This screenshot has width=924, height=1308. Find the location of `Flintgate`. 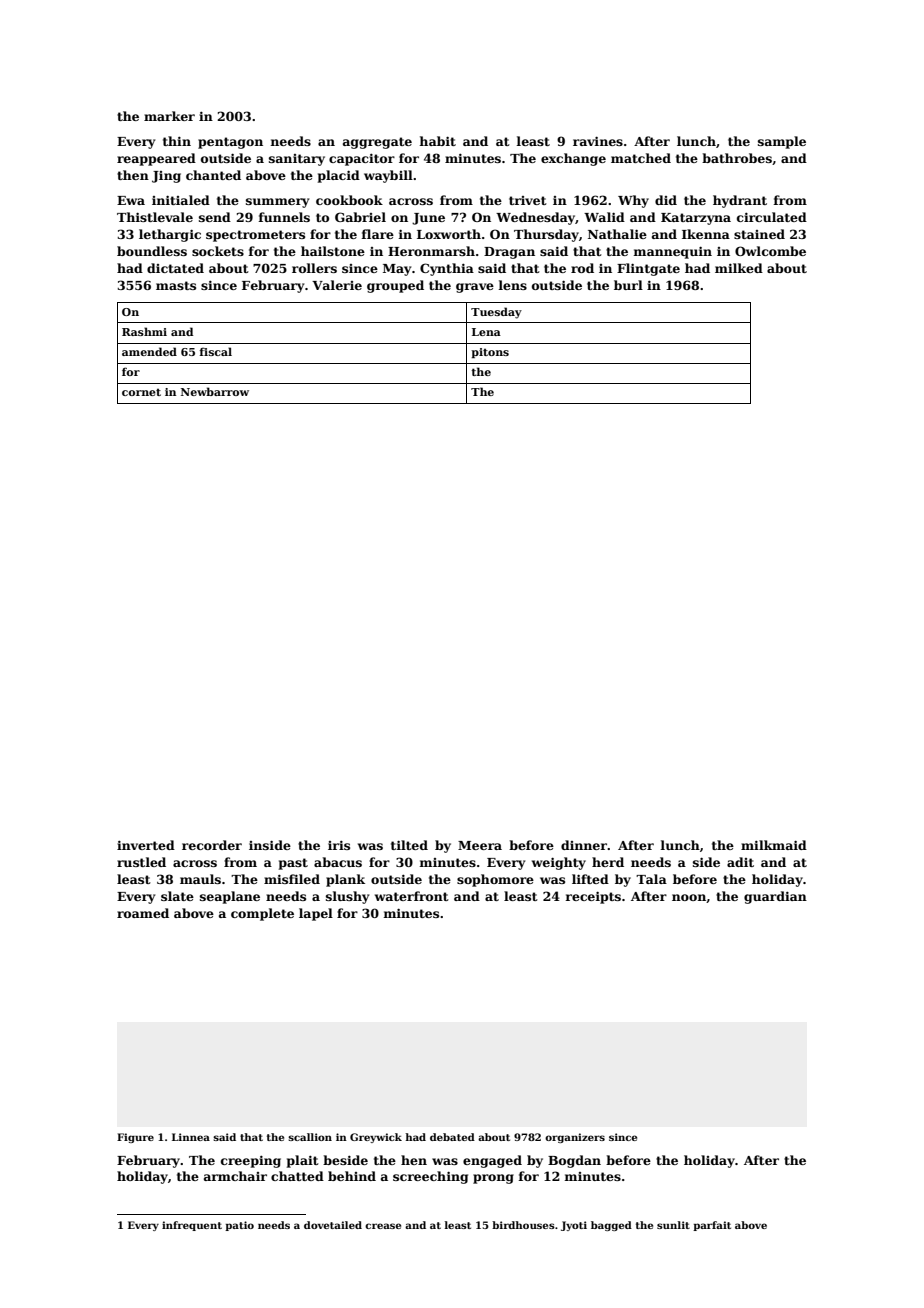

Flintgate is located at coordinates (648, 269).
